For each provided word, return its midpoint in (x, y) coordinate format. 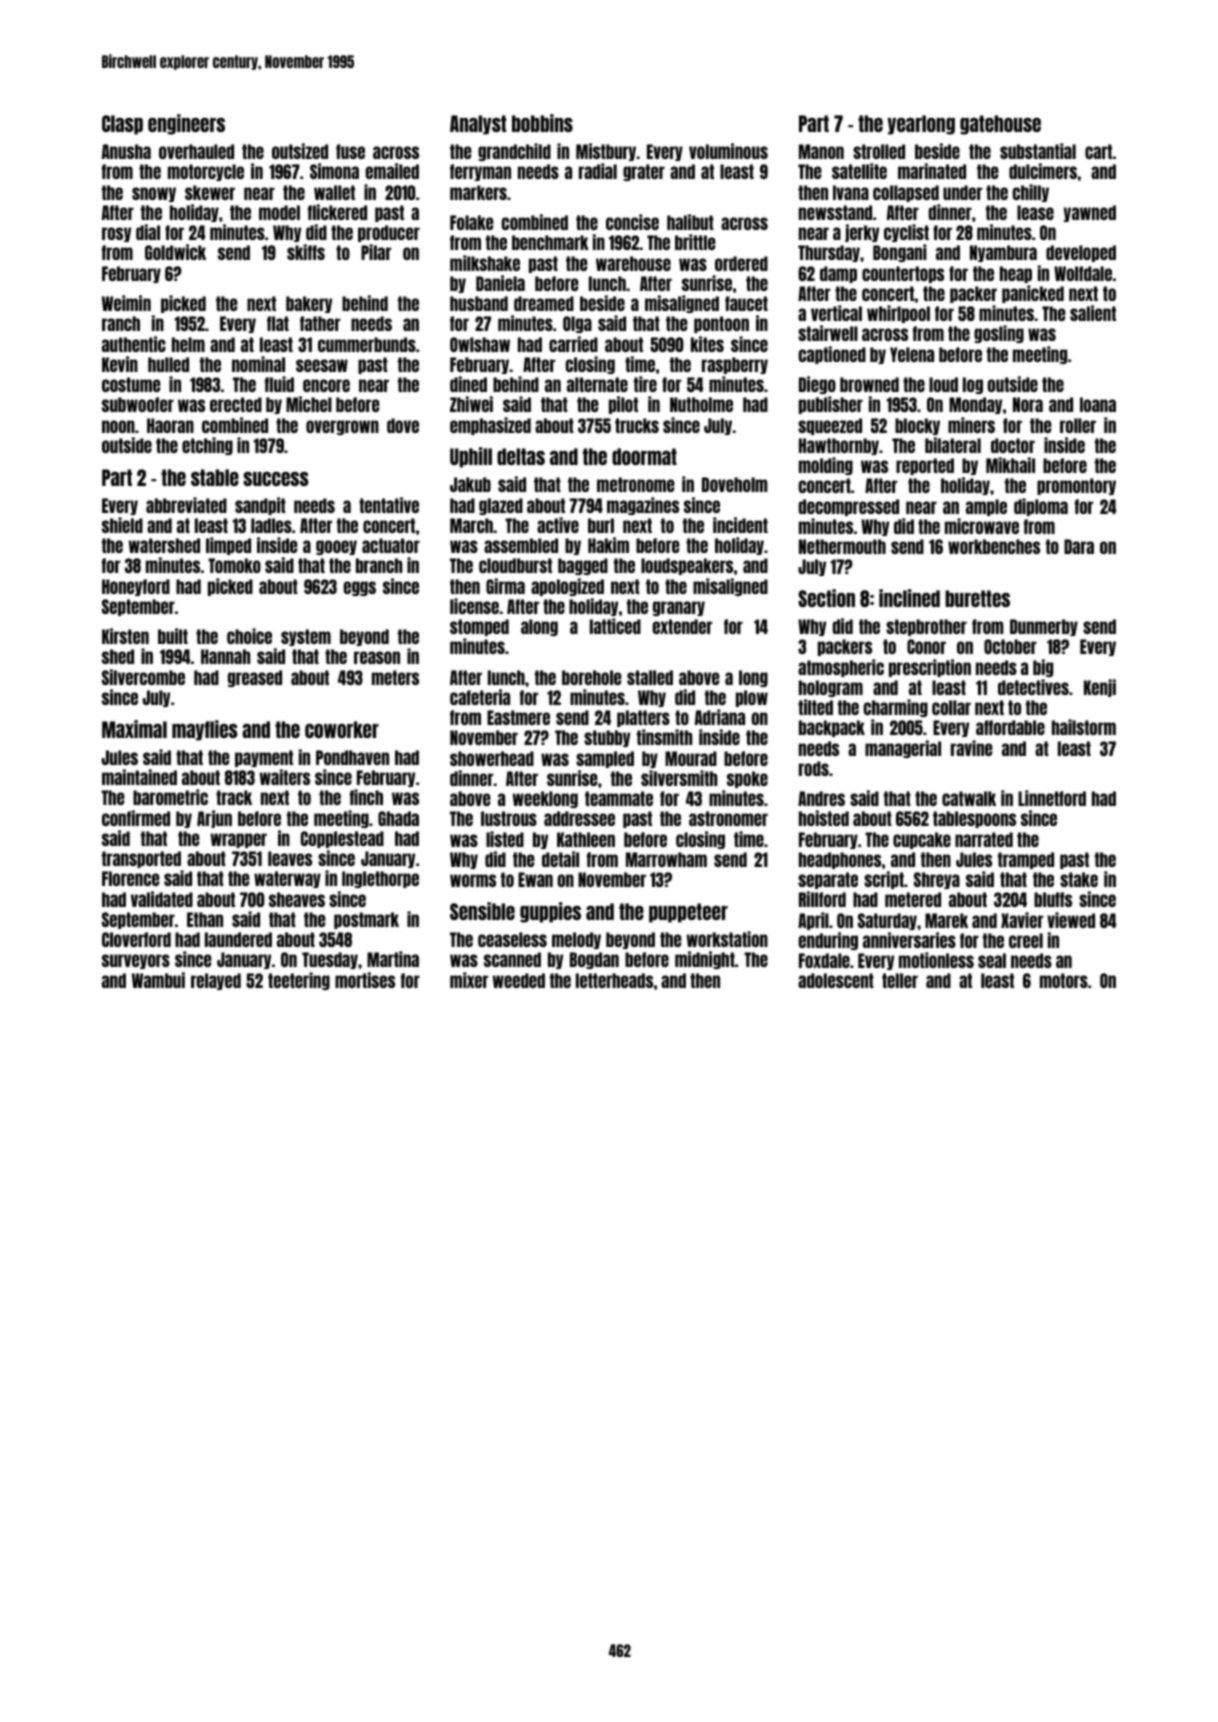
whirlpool (898, 314)
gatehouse (1000, 125)
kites (707, 344)
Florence (130, 878)
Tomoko (234, 565)
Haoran (170, 425)
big (1043, 668)
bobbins (542, 123)
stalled (650, 677)
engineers (186, 124)
